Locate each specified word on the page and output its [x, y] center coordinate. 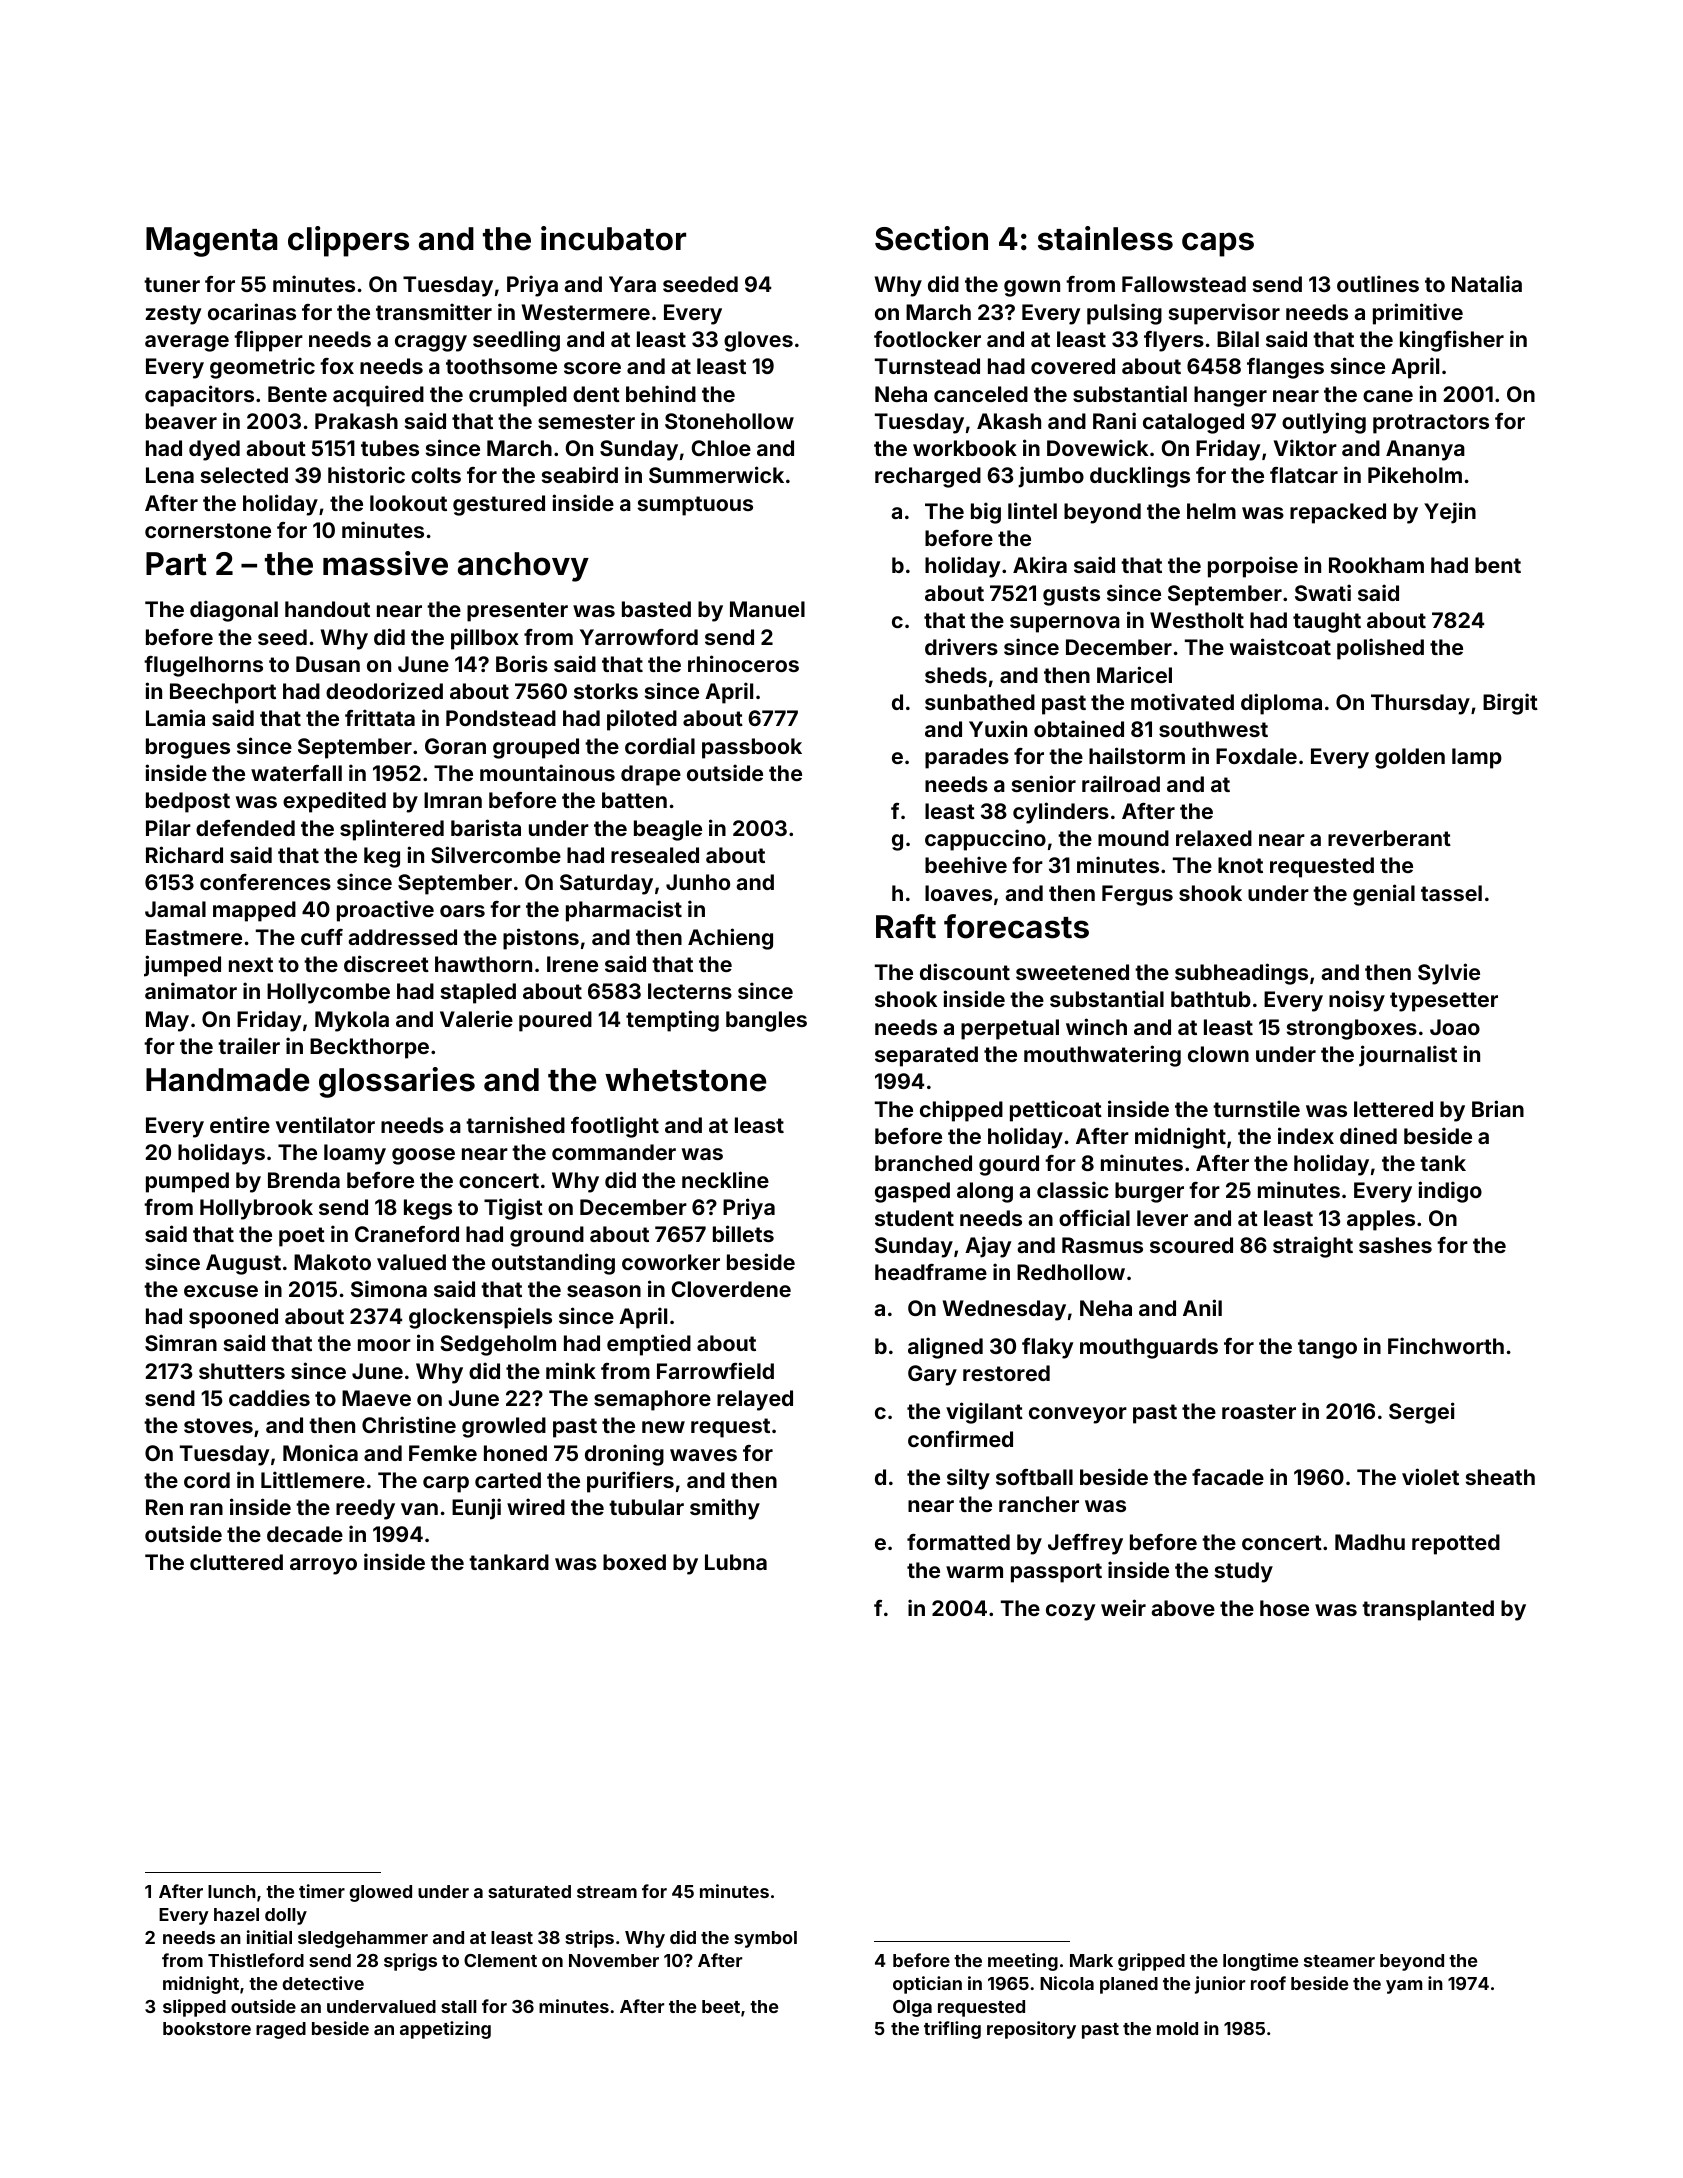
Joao [1455, 1027]
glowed [380, 1893]
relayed [755, 1400]
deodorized [384, 690]
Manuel [767, 609]
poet [302, 1237]
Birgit [1510, 704]
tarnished [515, 1124]
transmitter [434, 311]
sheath [1500, 1477]
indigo [1450, 1192]
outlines [1378, 283]
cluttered [236, 1562]
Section [931, 238]
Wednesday [1004, 1310]
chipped [961, 1111]
